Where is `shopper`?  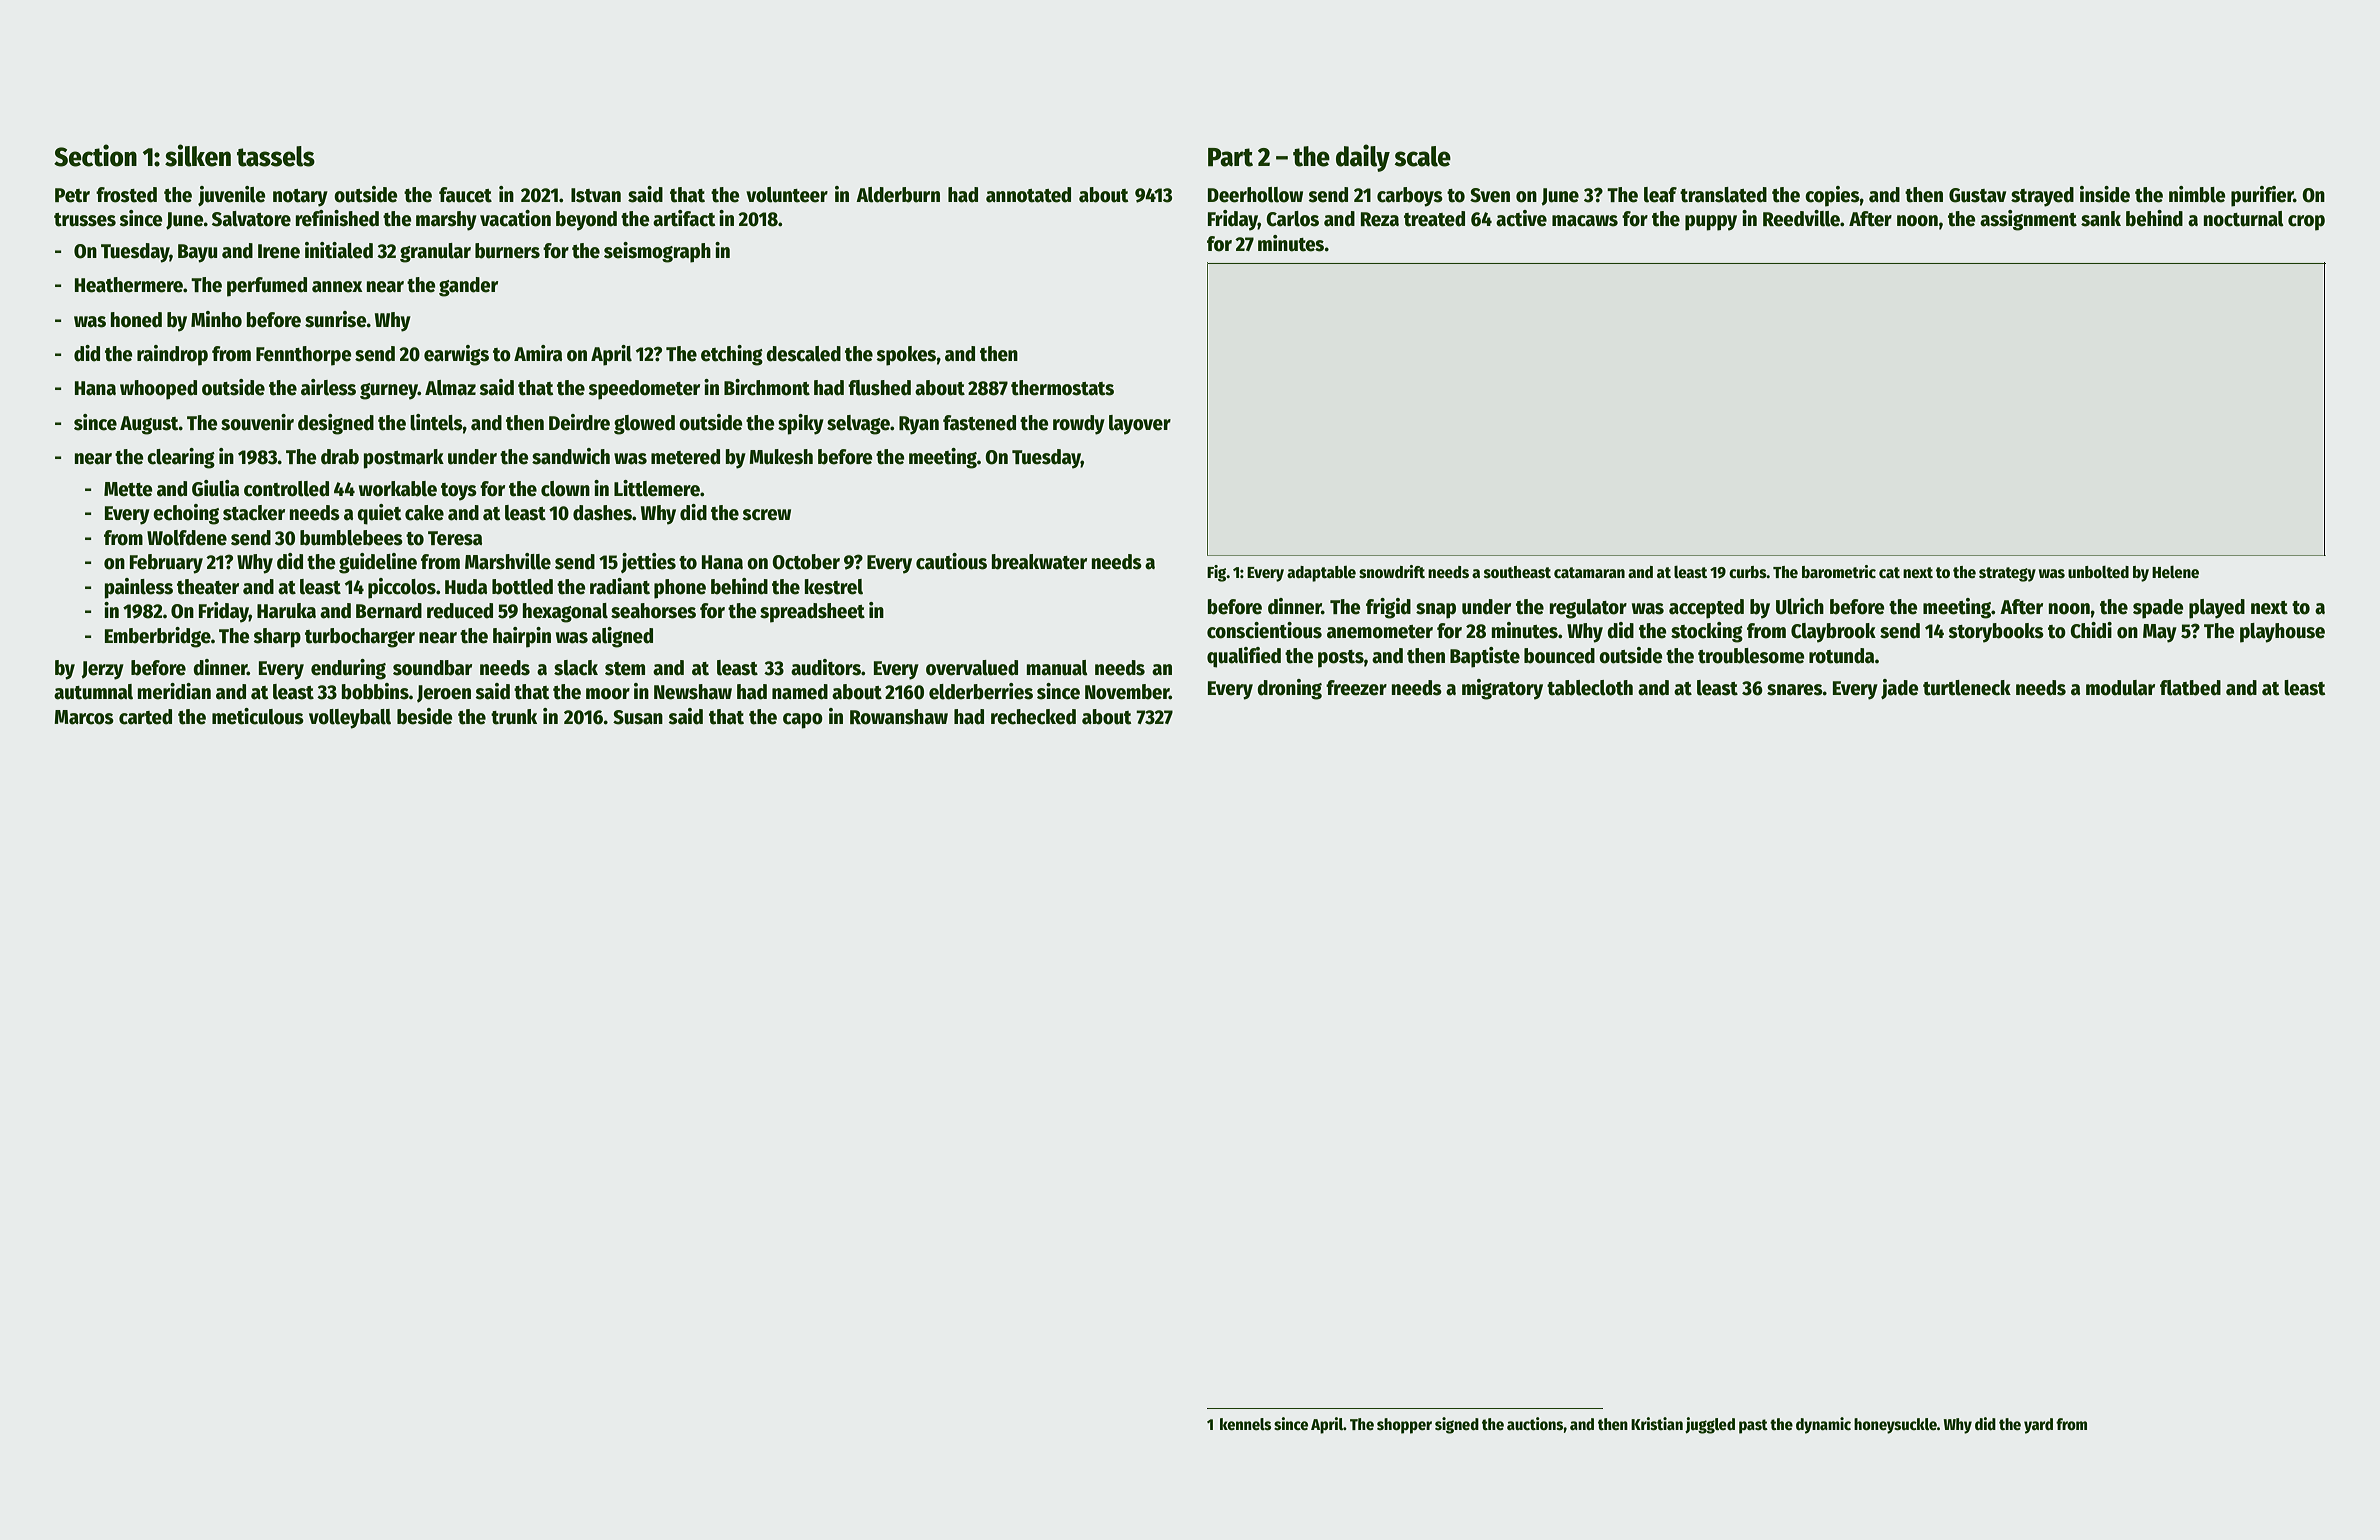
shopper is located at coordinates (1404, 1426).
